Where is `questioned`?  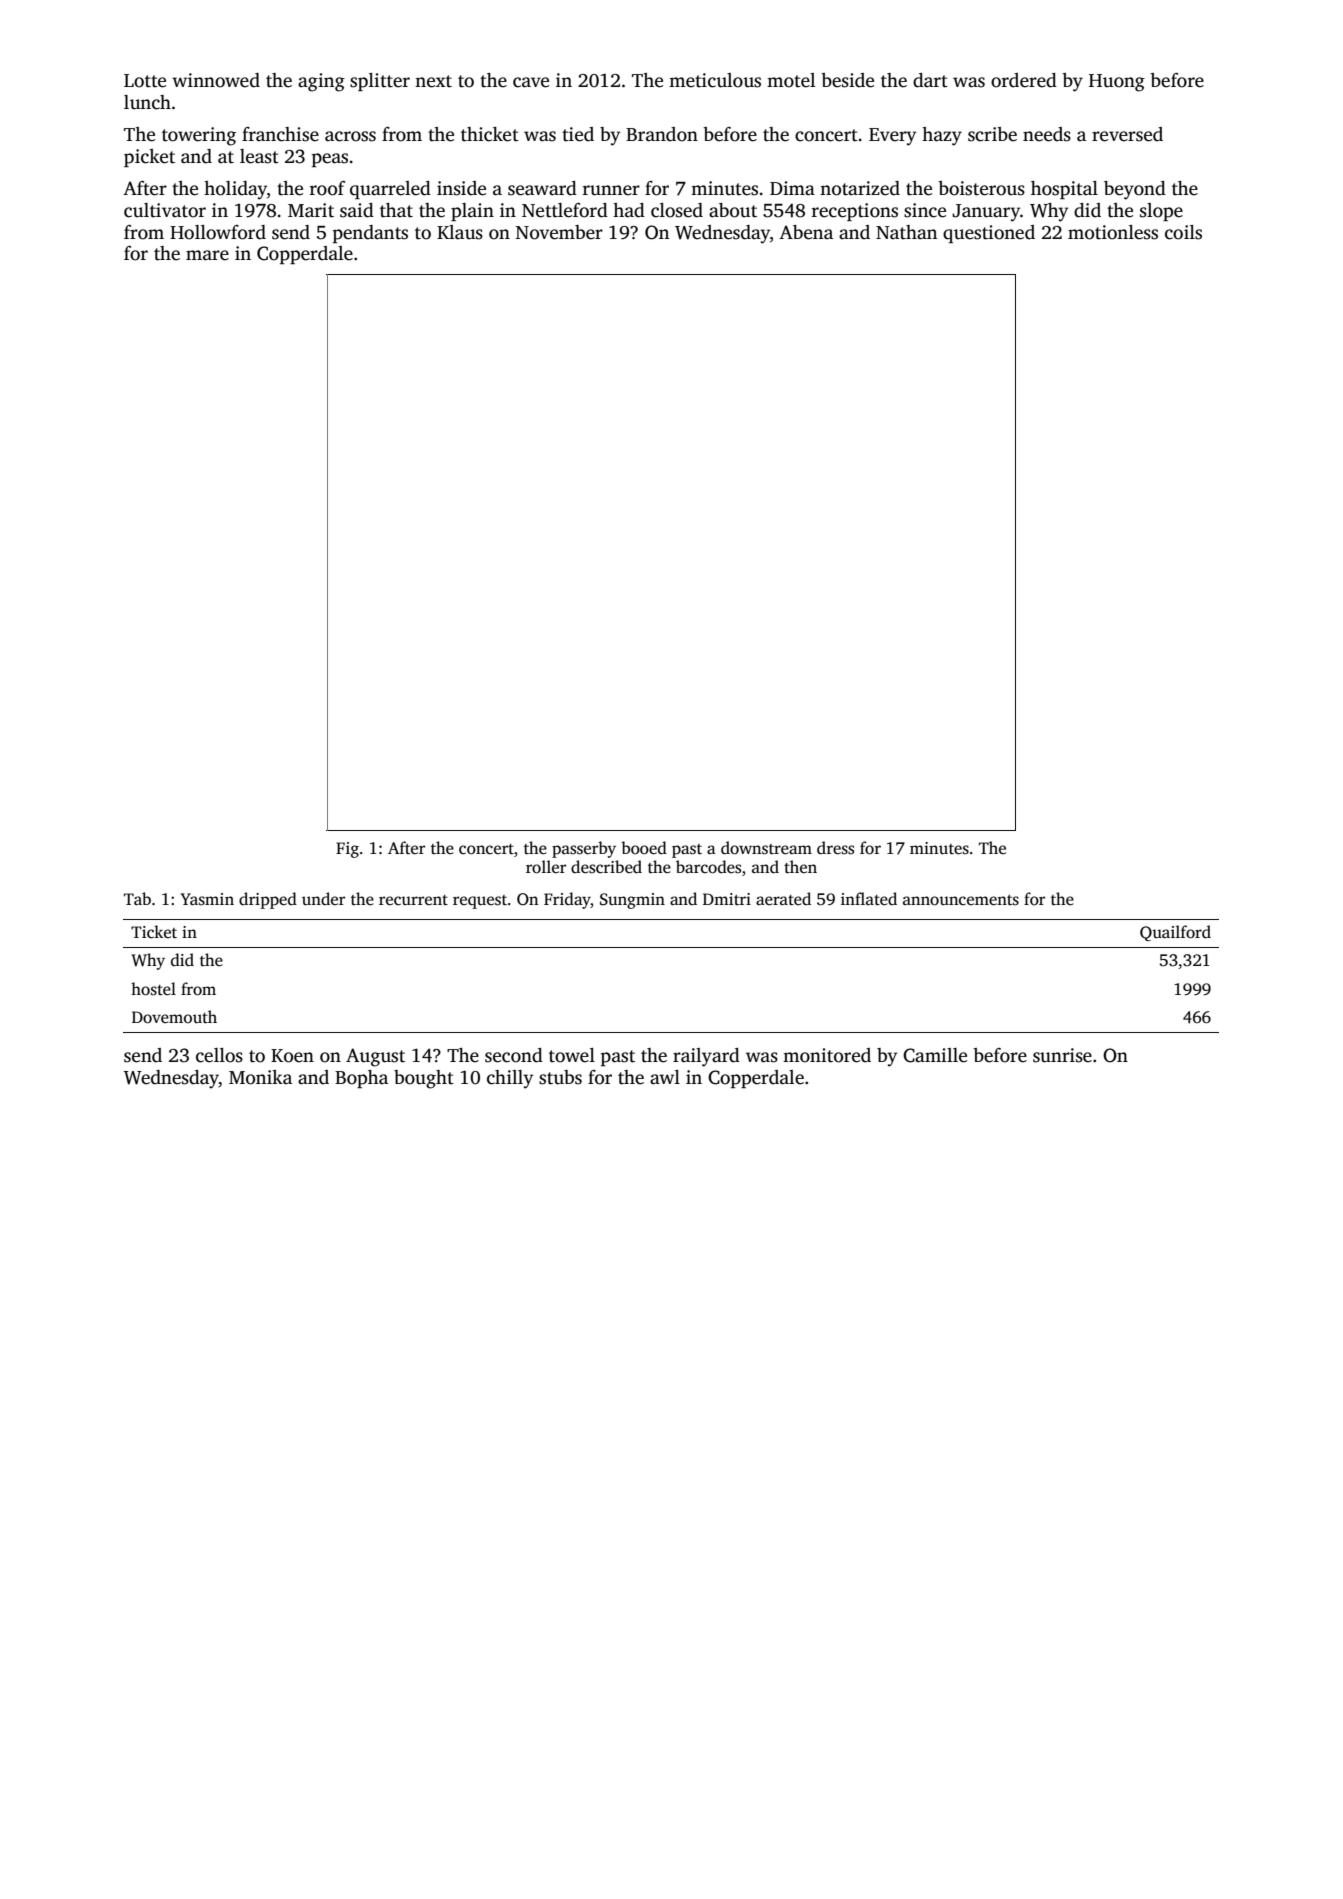
questioned is located at coordinates (989, 234).
